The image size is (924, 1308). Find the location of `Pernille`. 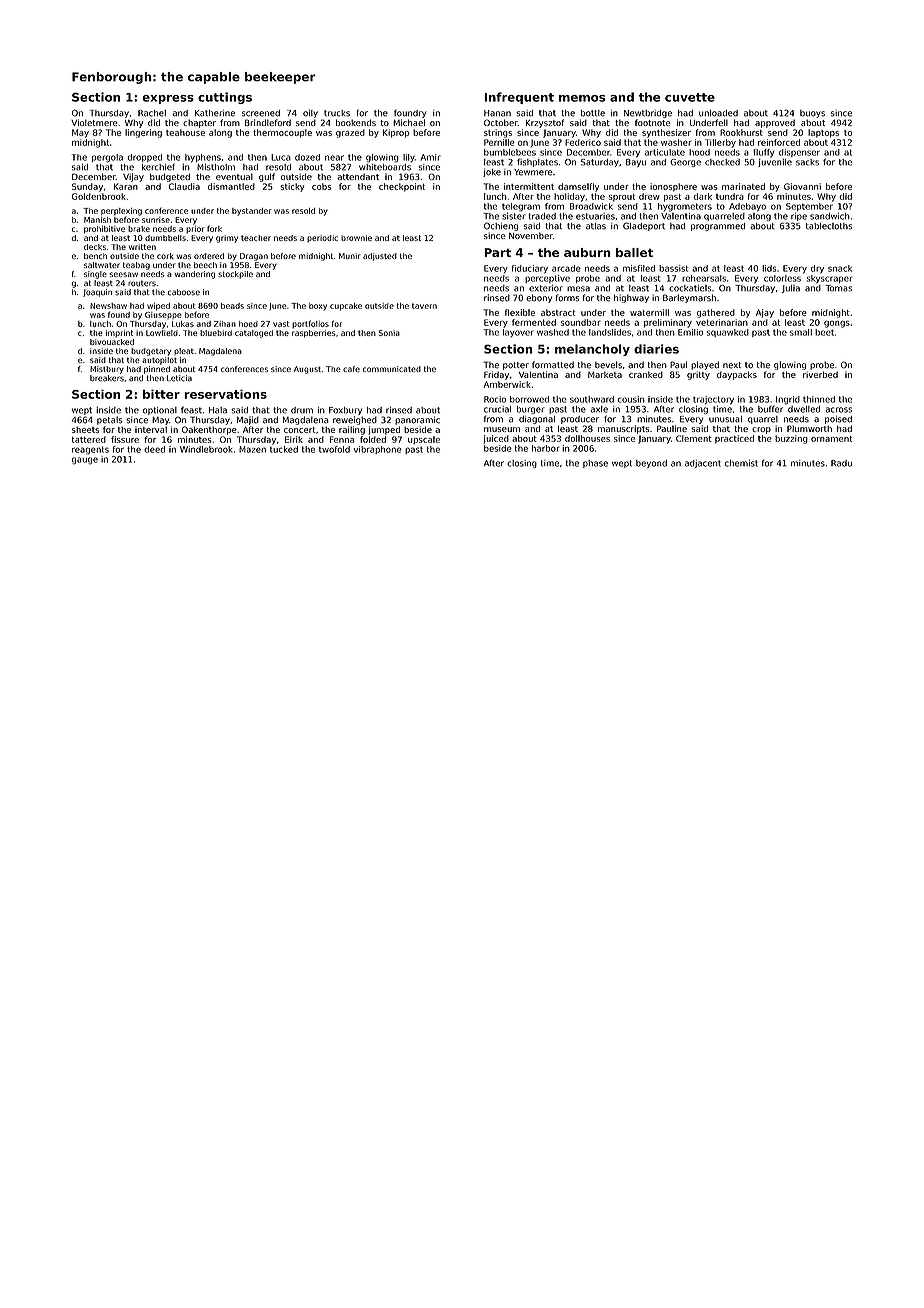

Pernille is located at coordinates (499, 142).
